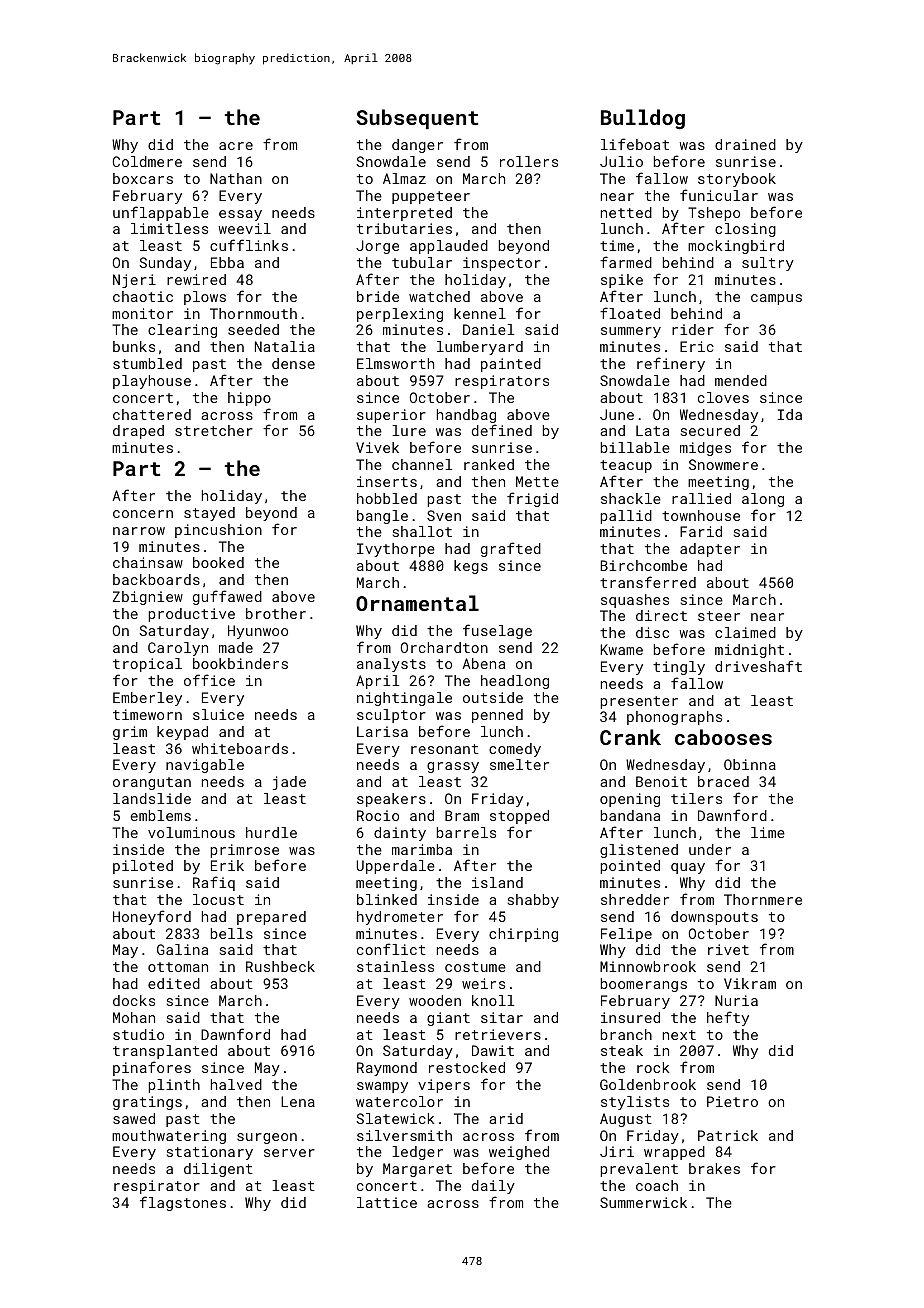 Image resolution: width=924 pixels, height=1308 pixels. What do you see at coordinates (417, 1153) in the page?
I see `ledger` at bounding box center [417, 1153].
